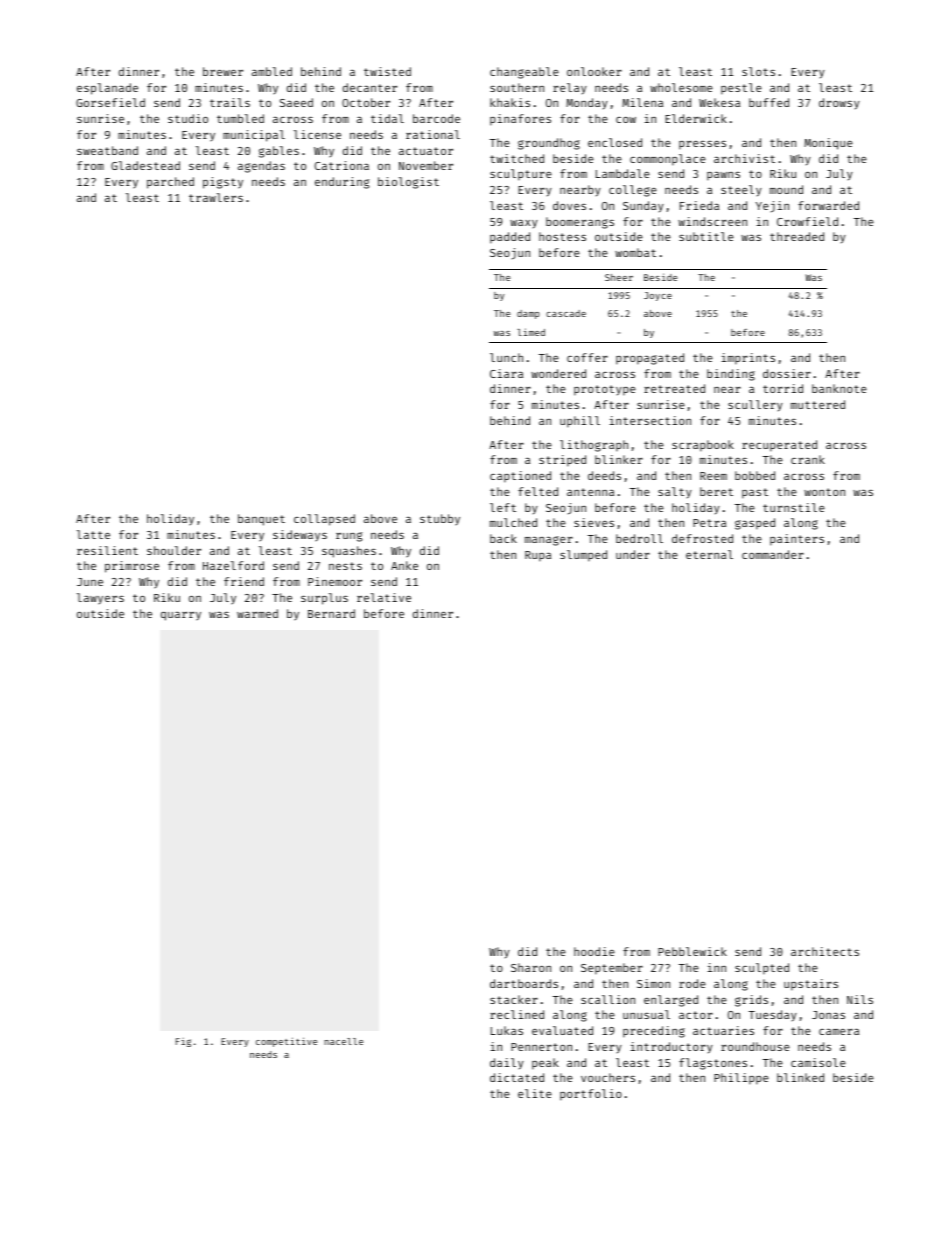 The image size is (952, 1233). What do you see at coordinates (244, 581) in the screenshot?
I see `friend` at bounding box center [244, 581].
